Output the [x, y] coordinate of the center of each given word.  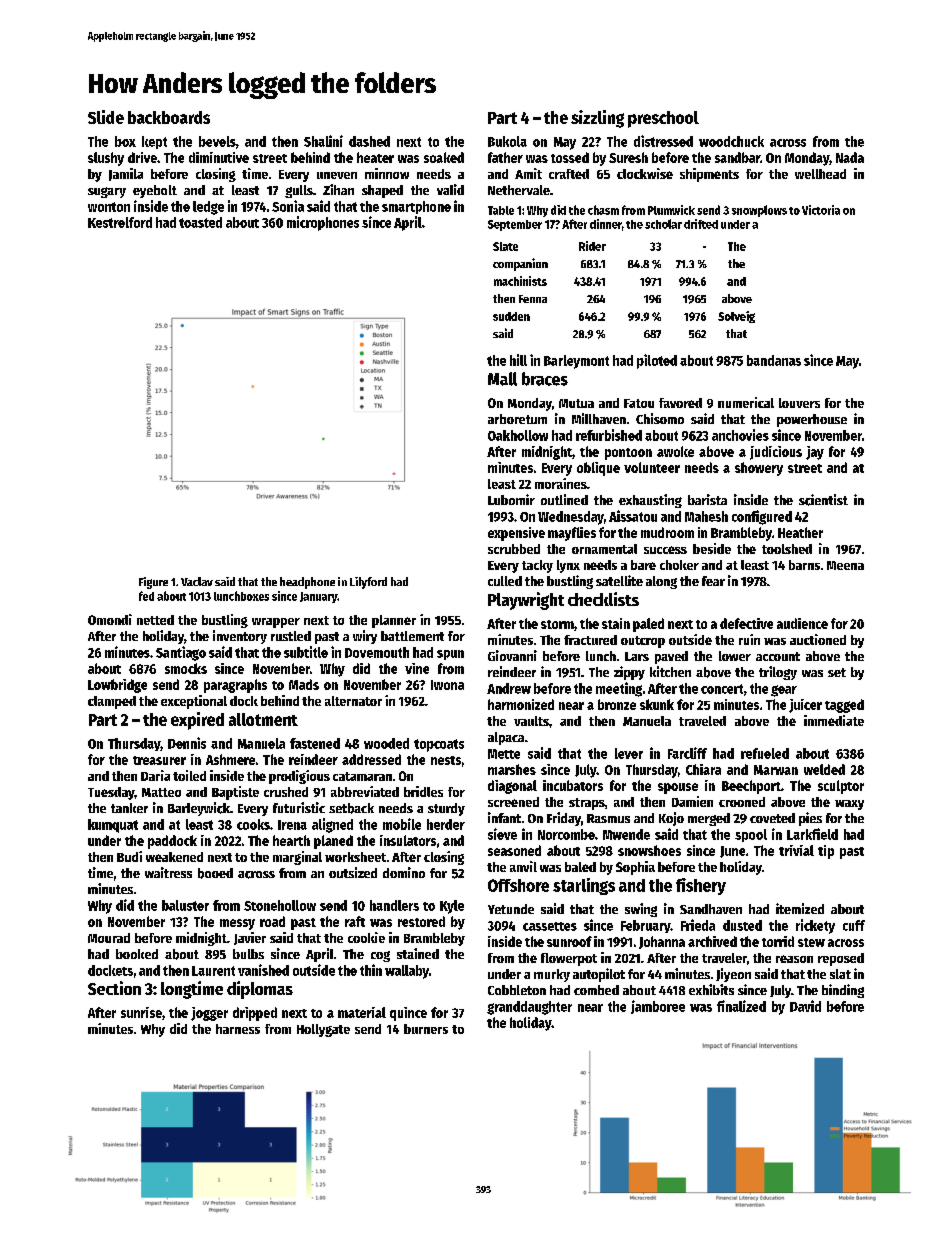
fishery [701, 886]
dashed [369, 141]
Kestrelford [120, 222]
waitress [168, 872]
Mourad [109, 938]
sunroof [569, 941]
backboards [169, 117]
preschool [663, 119]
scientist [823, 500]
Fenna [533, 299]
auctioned [818, 639]
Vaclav [197, 581]
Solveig [736, 317]
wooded [386, 743]
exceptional [194, 702]
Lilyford [368, 583]
